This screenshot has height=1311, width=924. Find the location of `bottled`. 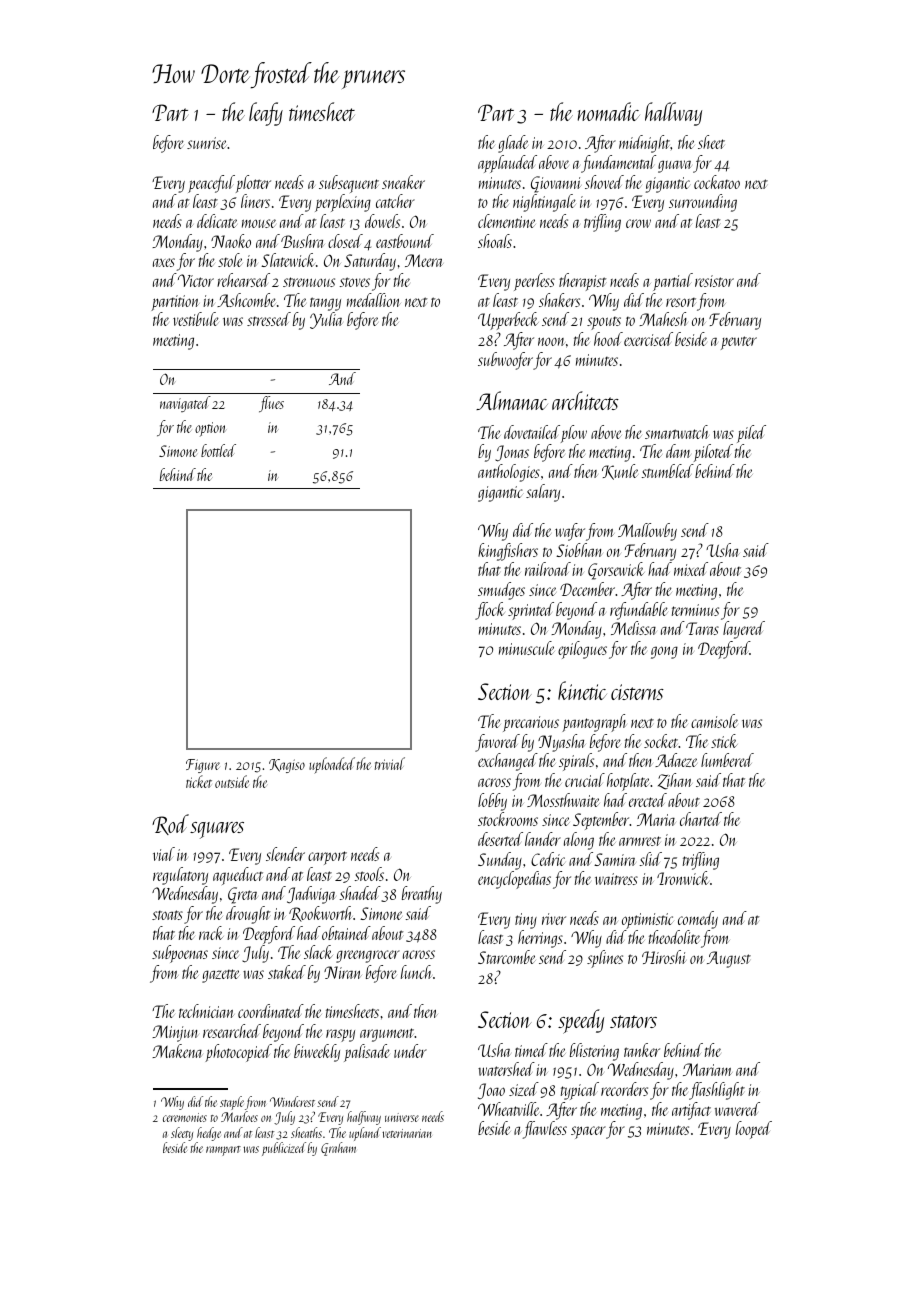

bottled is located at coordinates (218, 450).
